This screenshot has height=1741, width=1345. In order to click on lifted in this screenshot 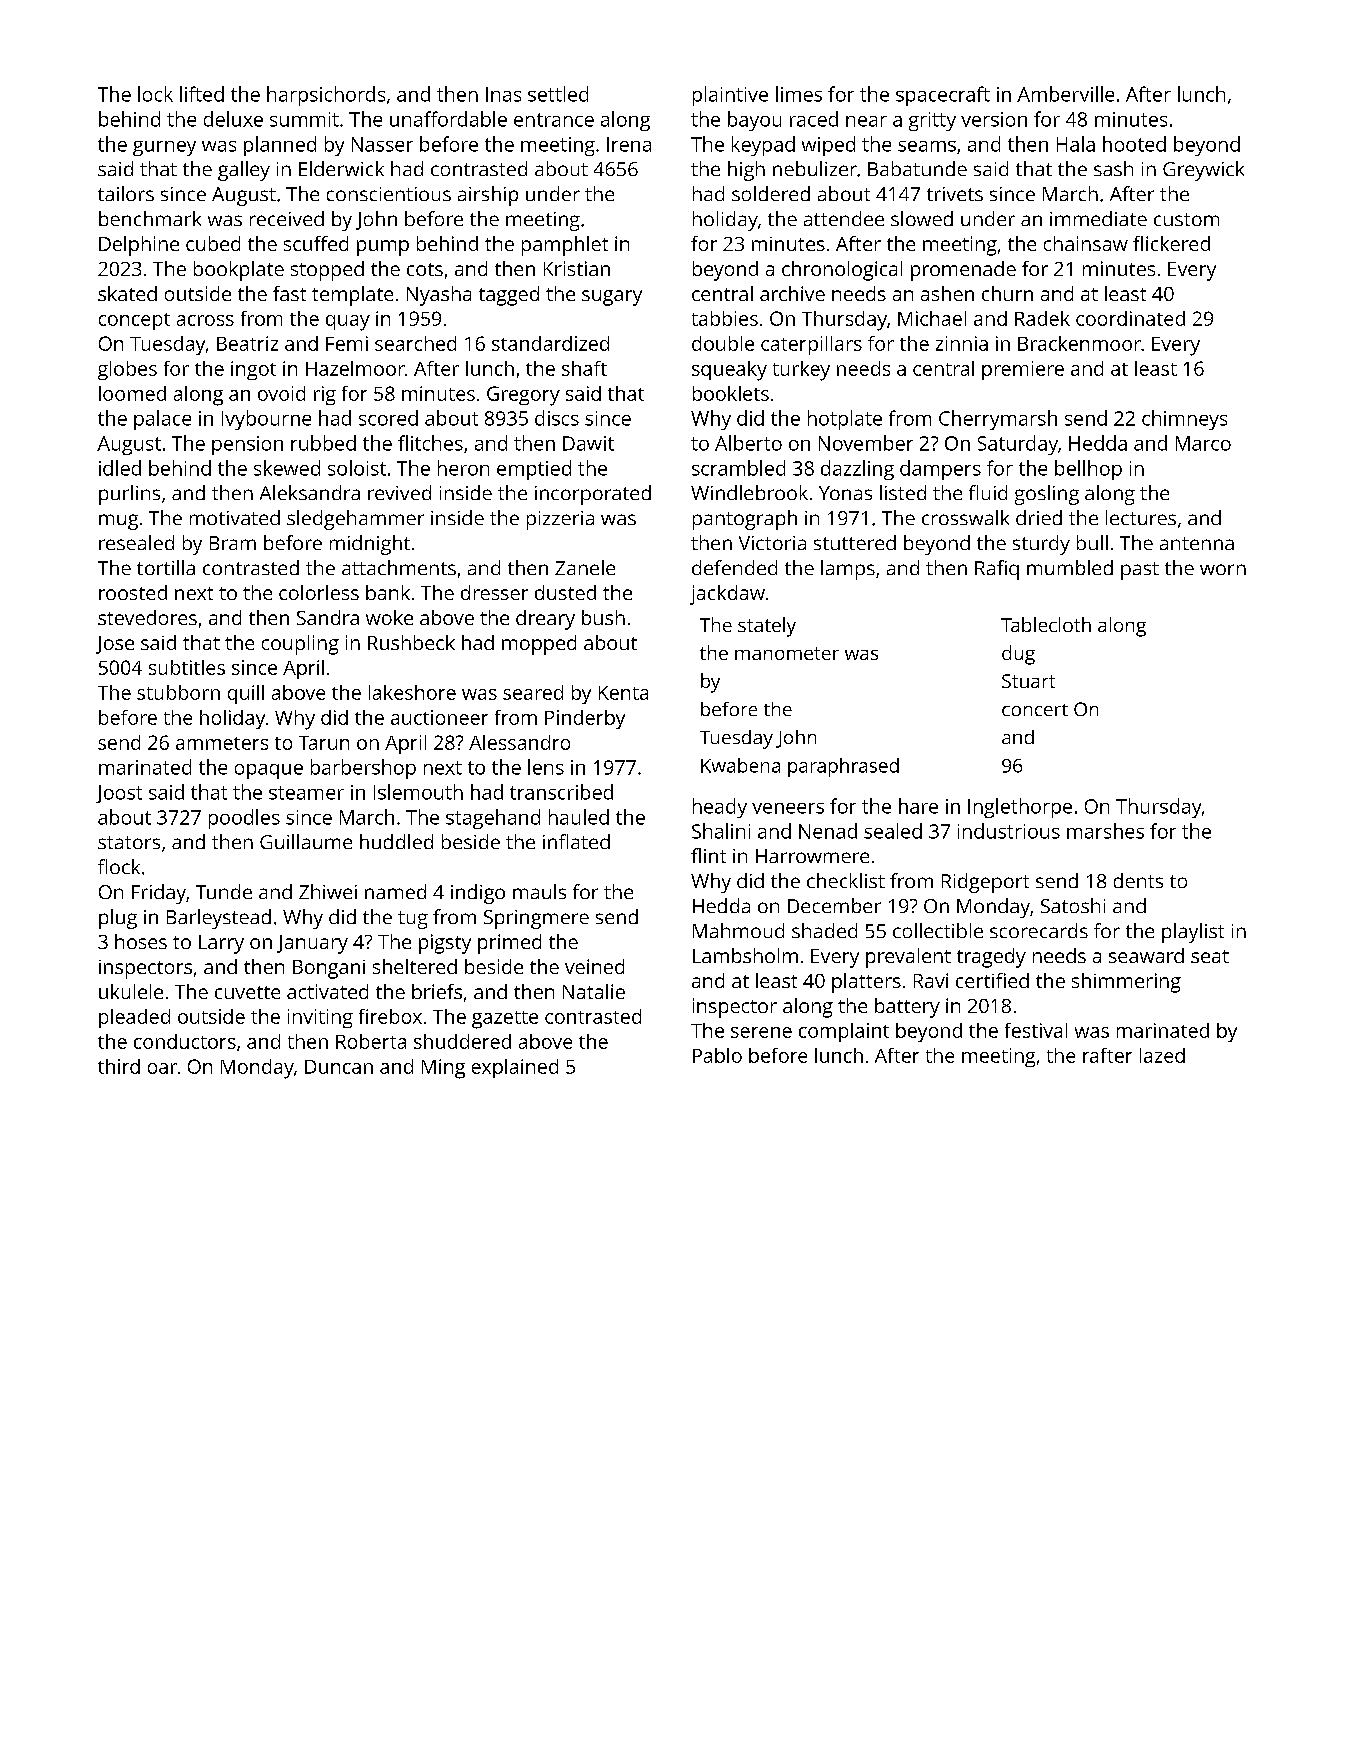, I will do `click(202, 94)`.
